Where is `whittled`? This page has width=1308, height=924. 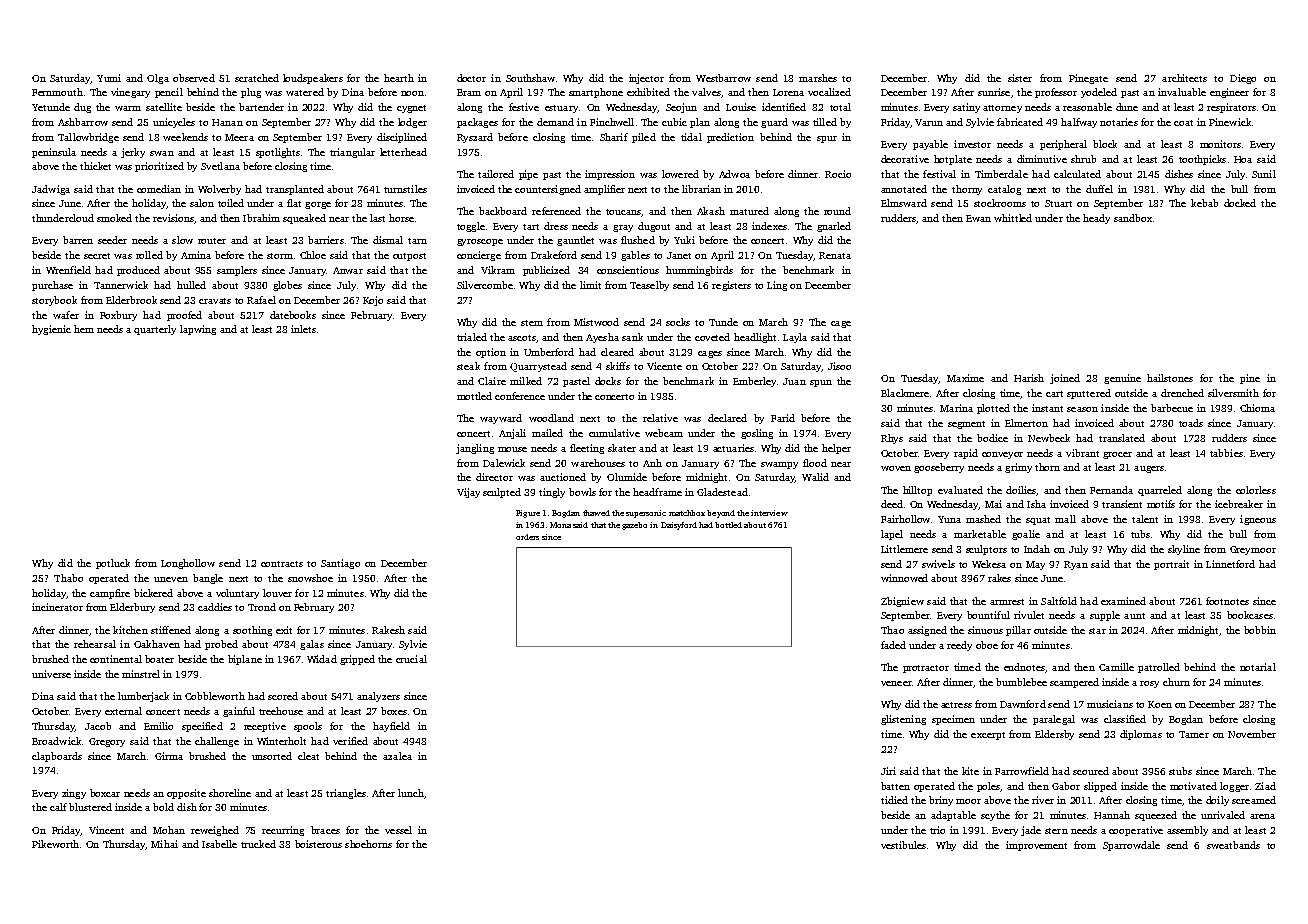 whittled is located at coordinates (1013, 218).
